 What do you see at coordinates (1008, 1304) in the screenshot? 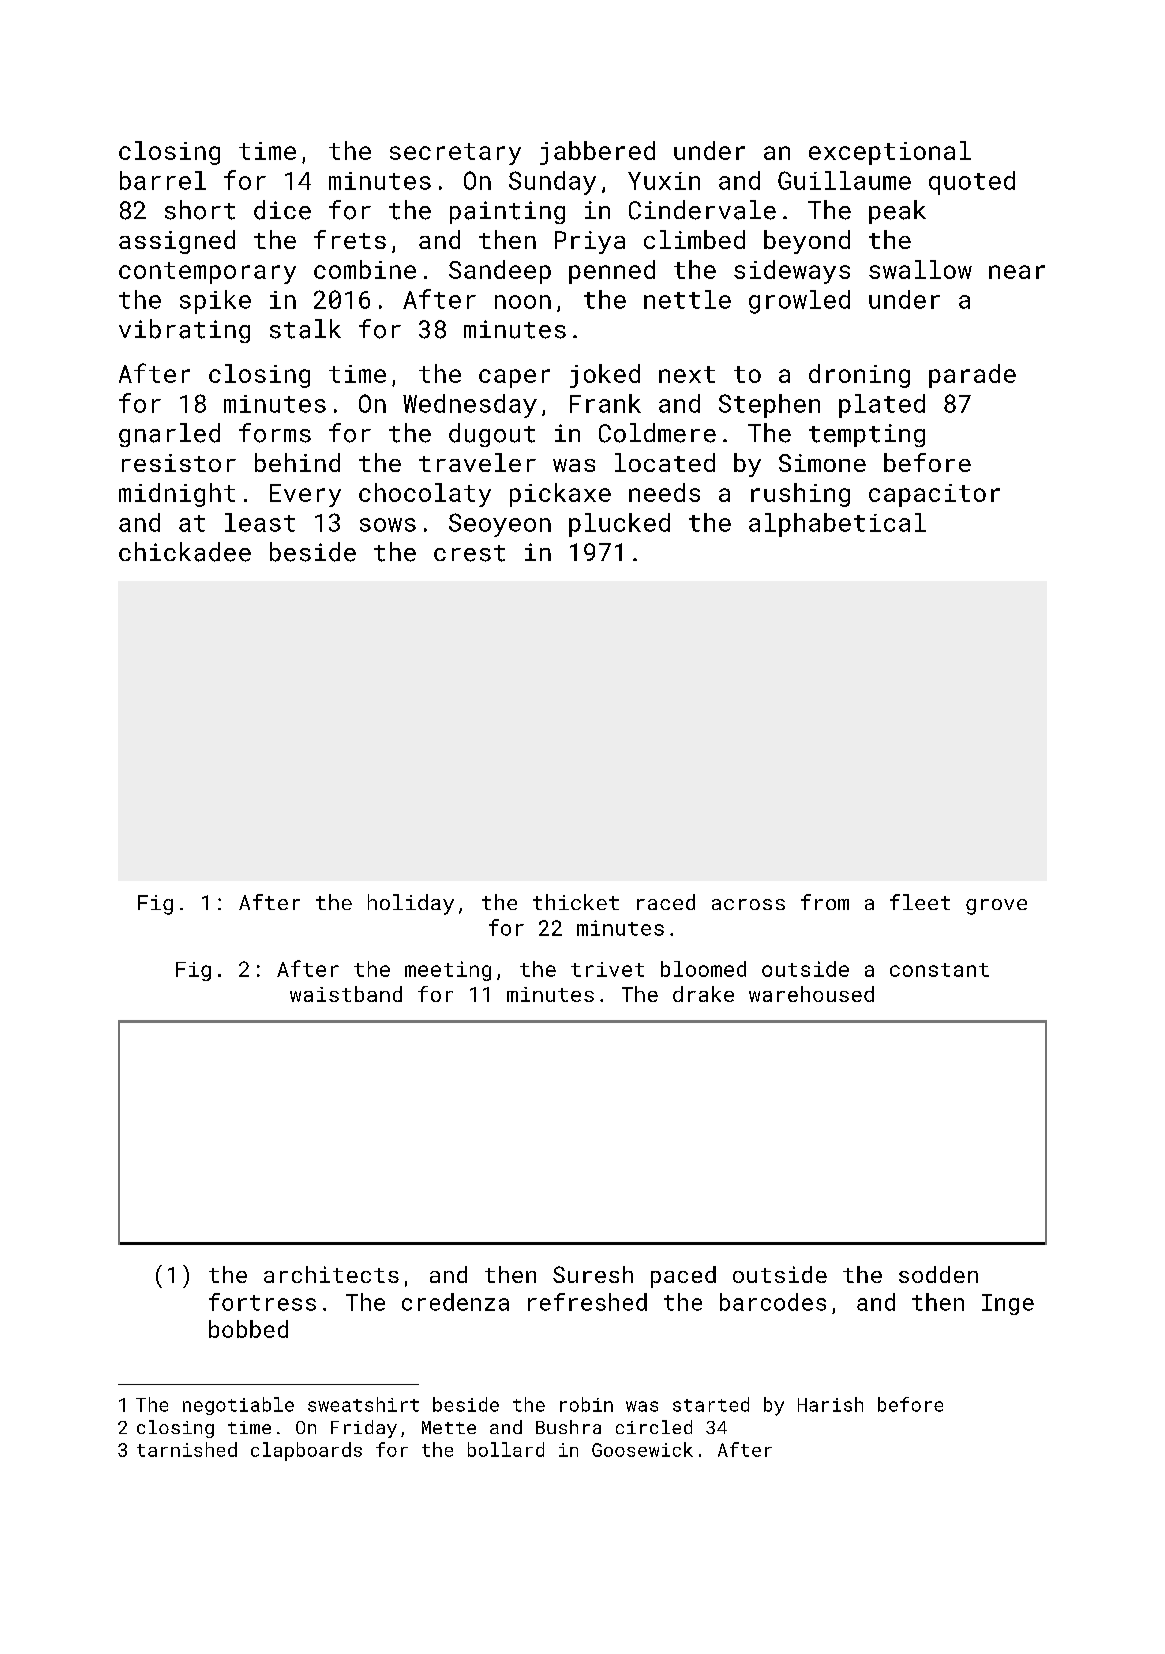
I see `Inge` at bounding box center [1008, 1304].
